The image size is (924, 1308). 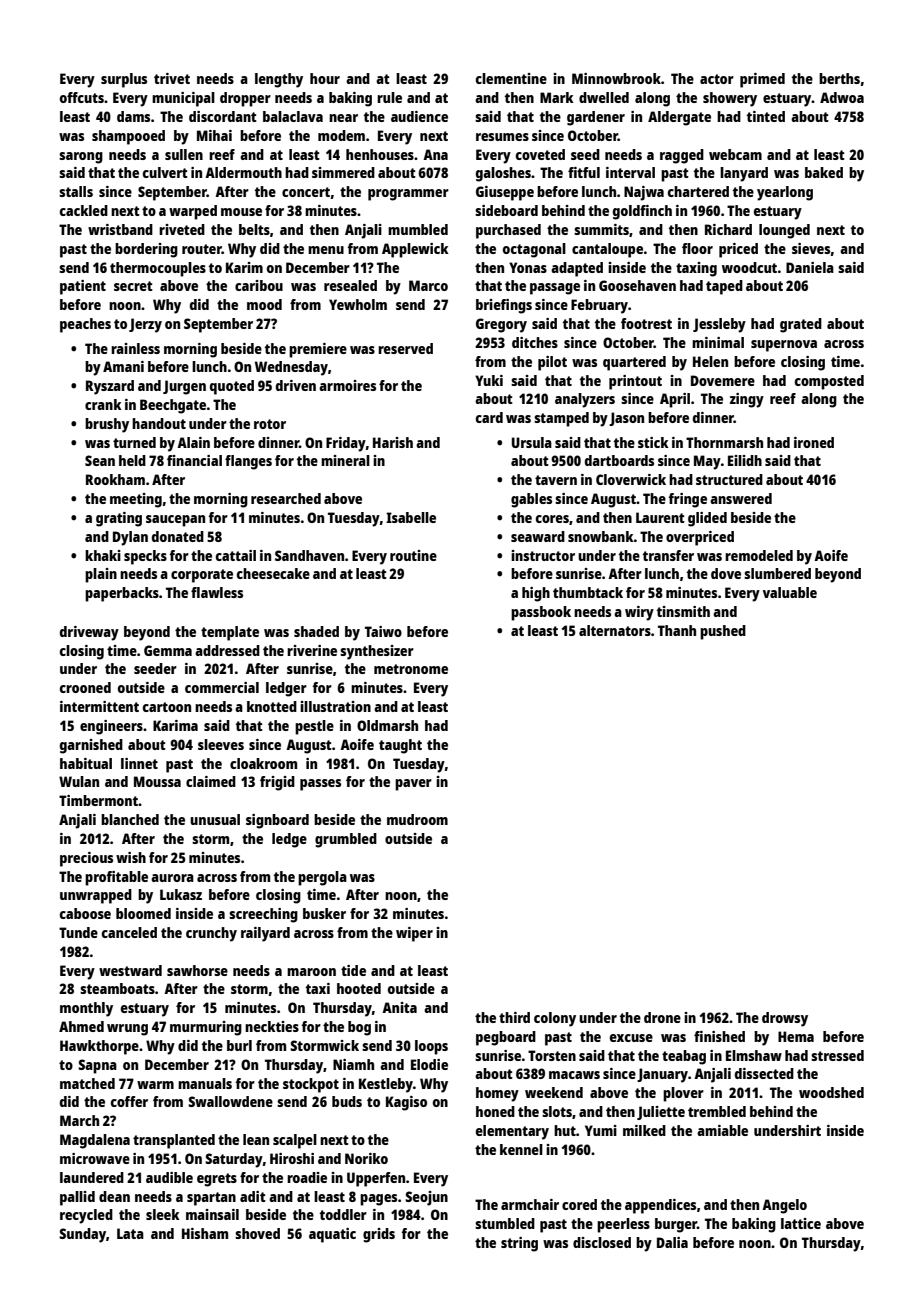 What do you see at coordinates (579, 1204) in the screenshot?
I see `cored` at bounding box center [579, 1204].
